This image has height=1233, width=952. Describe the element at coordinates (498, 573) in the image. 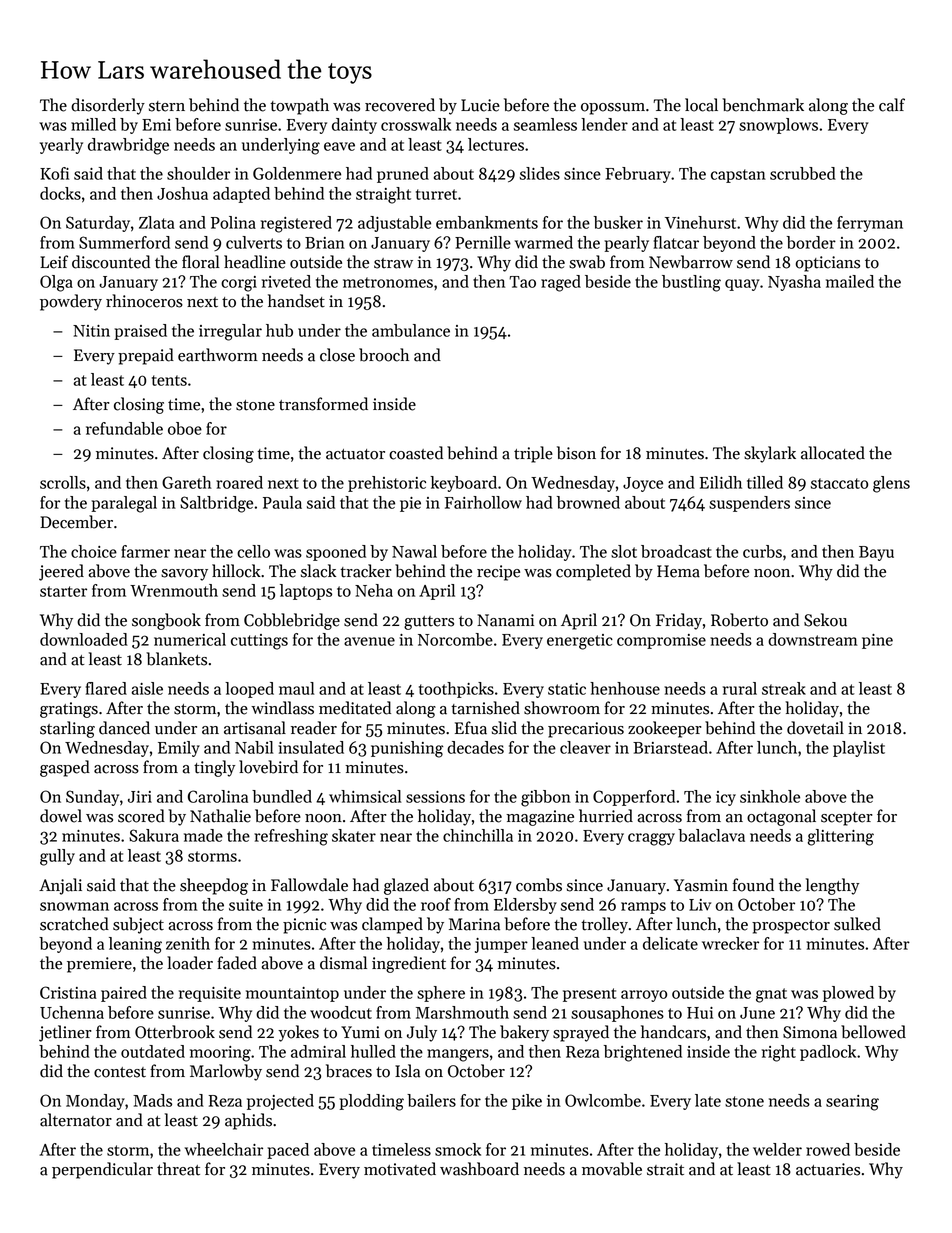

I see `recipe` at that location.
